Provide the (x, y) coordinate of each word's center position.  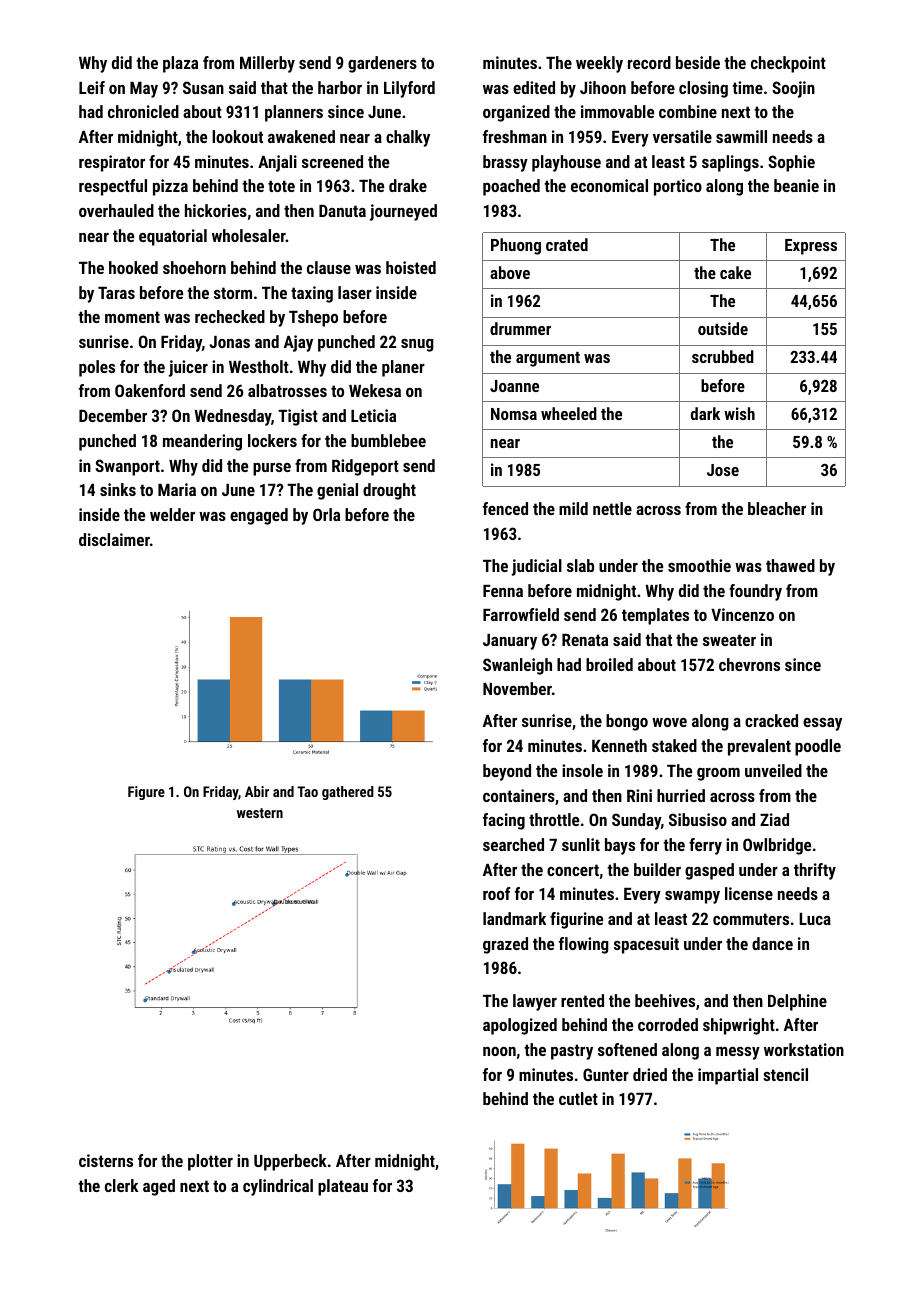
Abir (257, 791)
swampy (692, 897)
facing (504, 821)
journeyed (403, 212)
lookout (237, 136)
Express (811, 247)
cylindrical (278, 1187)
